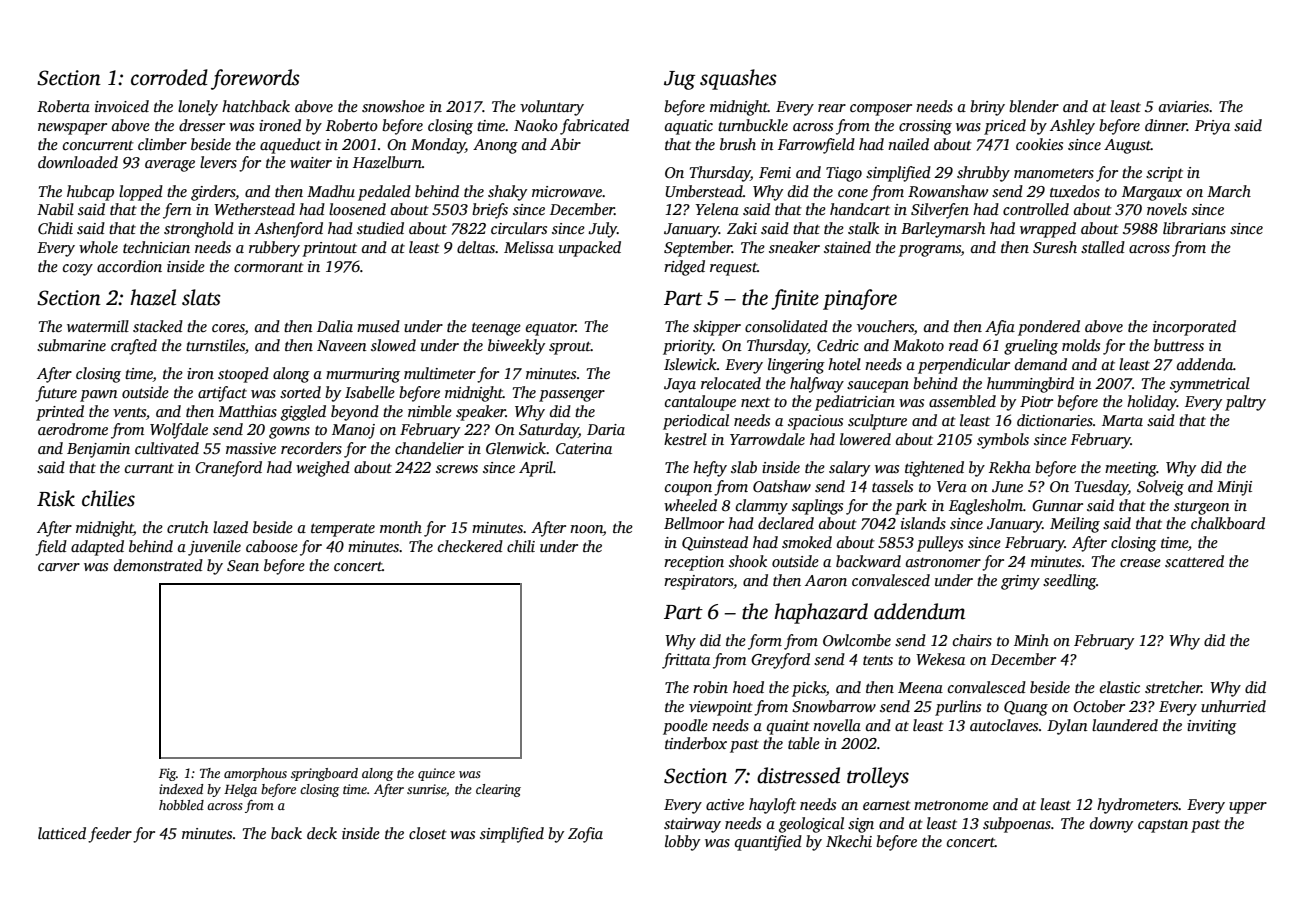 The image size is (1308, 924). Describe the element at coordinates (679, 80) in the screenshot. I see `Jug` at that location.
